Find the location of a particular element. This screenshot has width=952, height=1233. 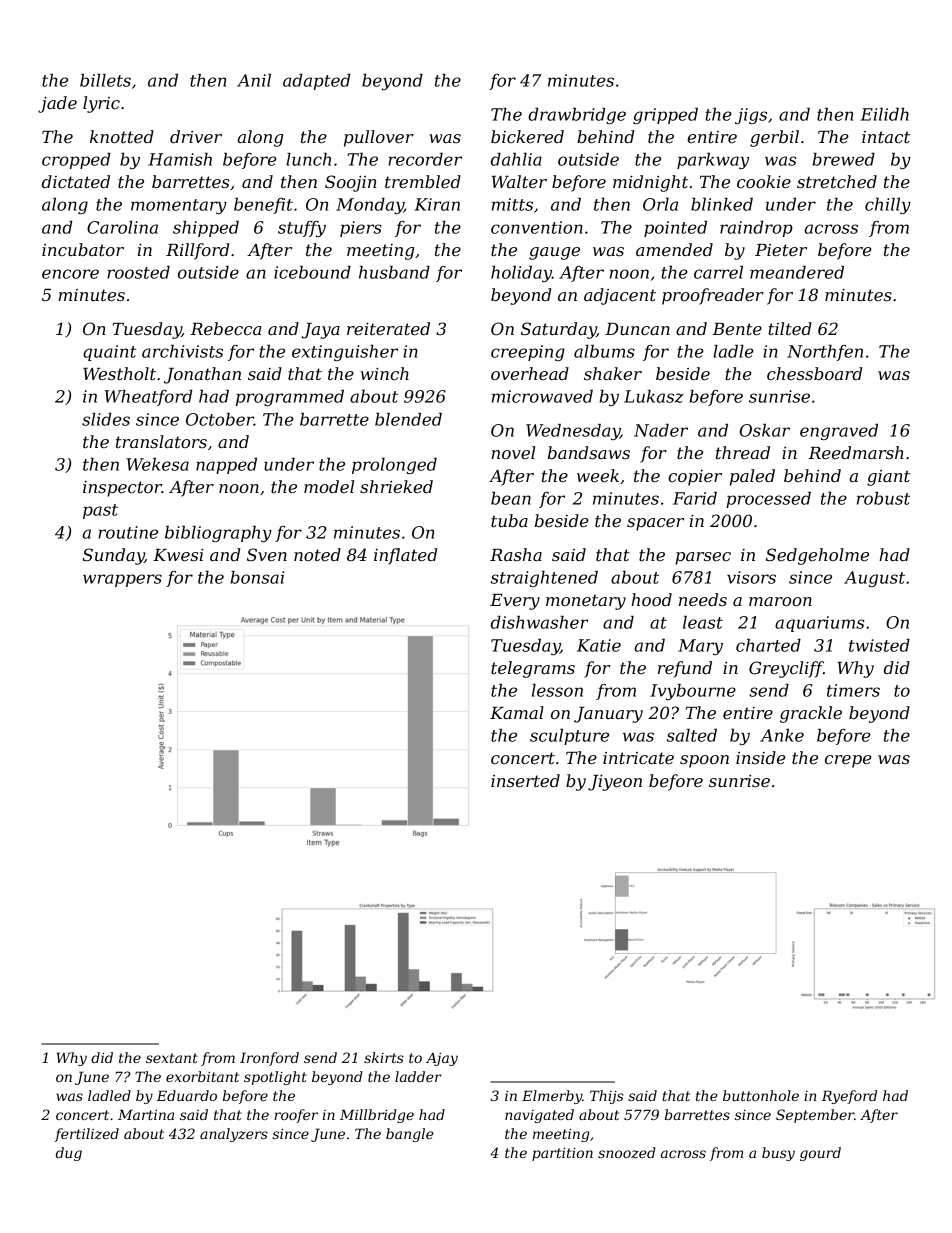

Eilidh is located at coordinates (884, 114).
